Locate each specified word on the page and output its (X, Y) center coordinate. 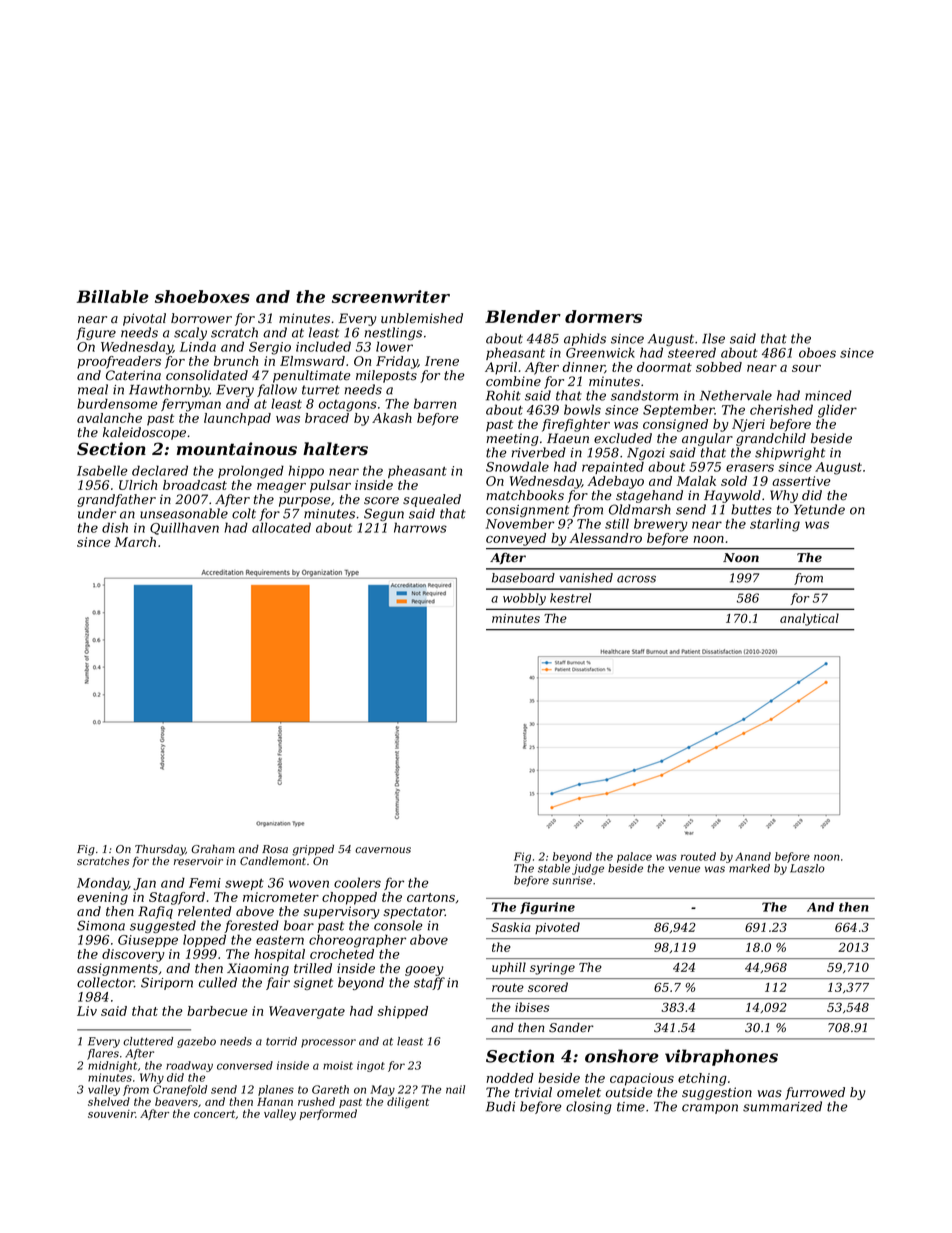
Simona (101, 925)
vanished (586, 578)
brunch (236, 361)
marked (749, 868)
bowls (582, 409)
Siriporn (167, 983)
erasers (750, 468)
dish (115, 527)
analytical (809, 619)
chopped (349, 898)
